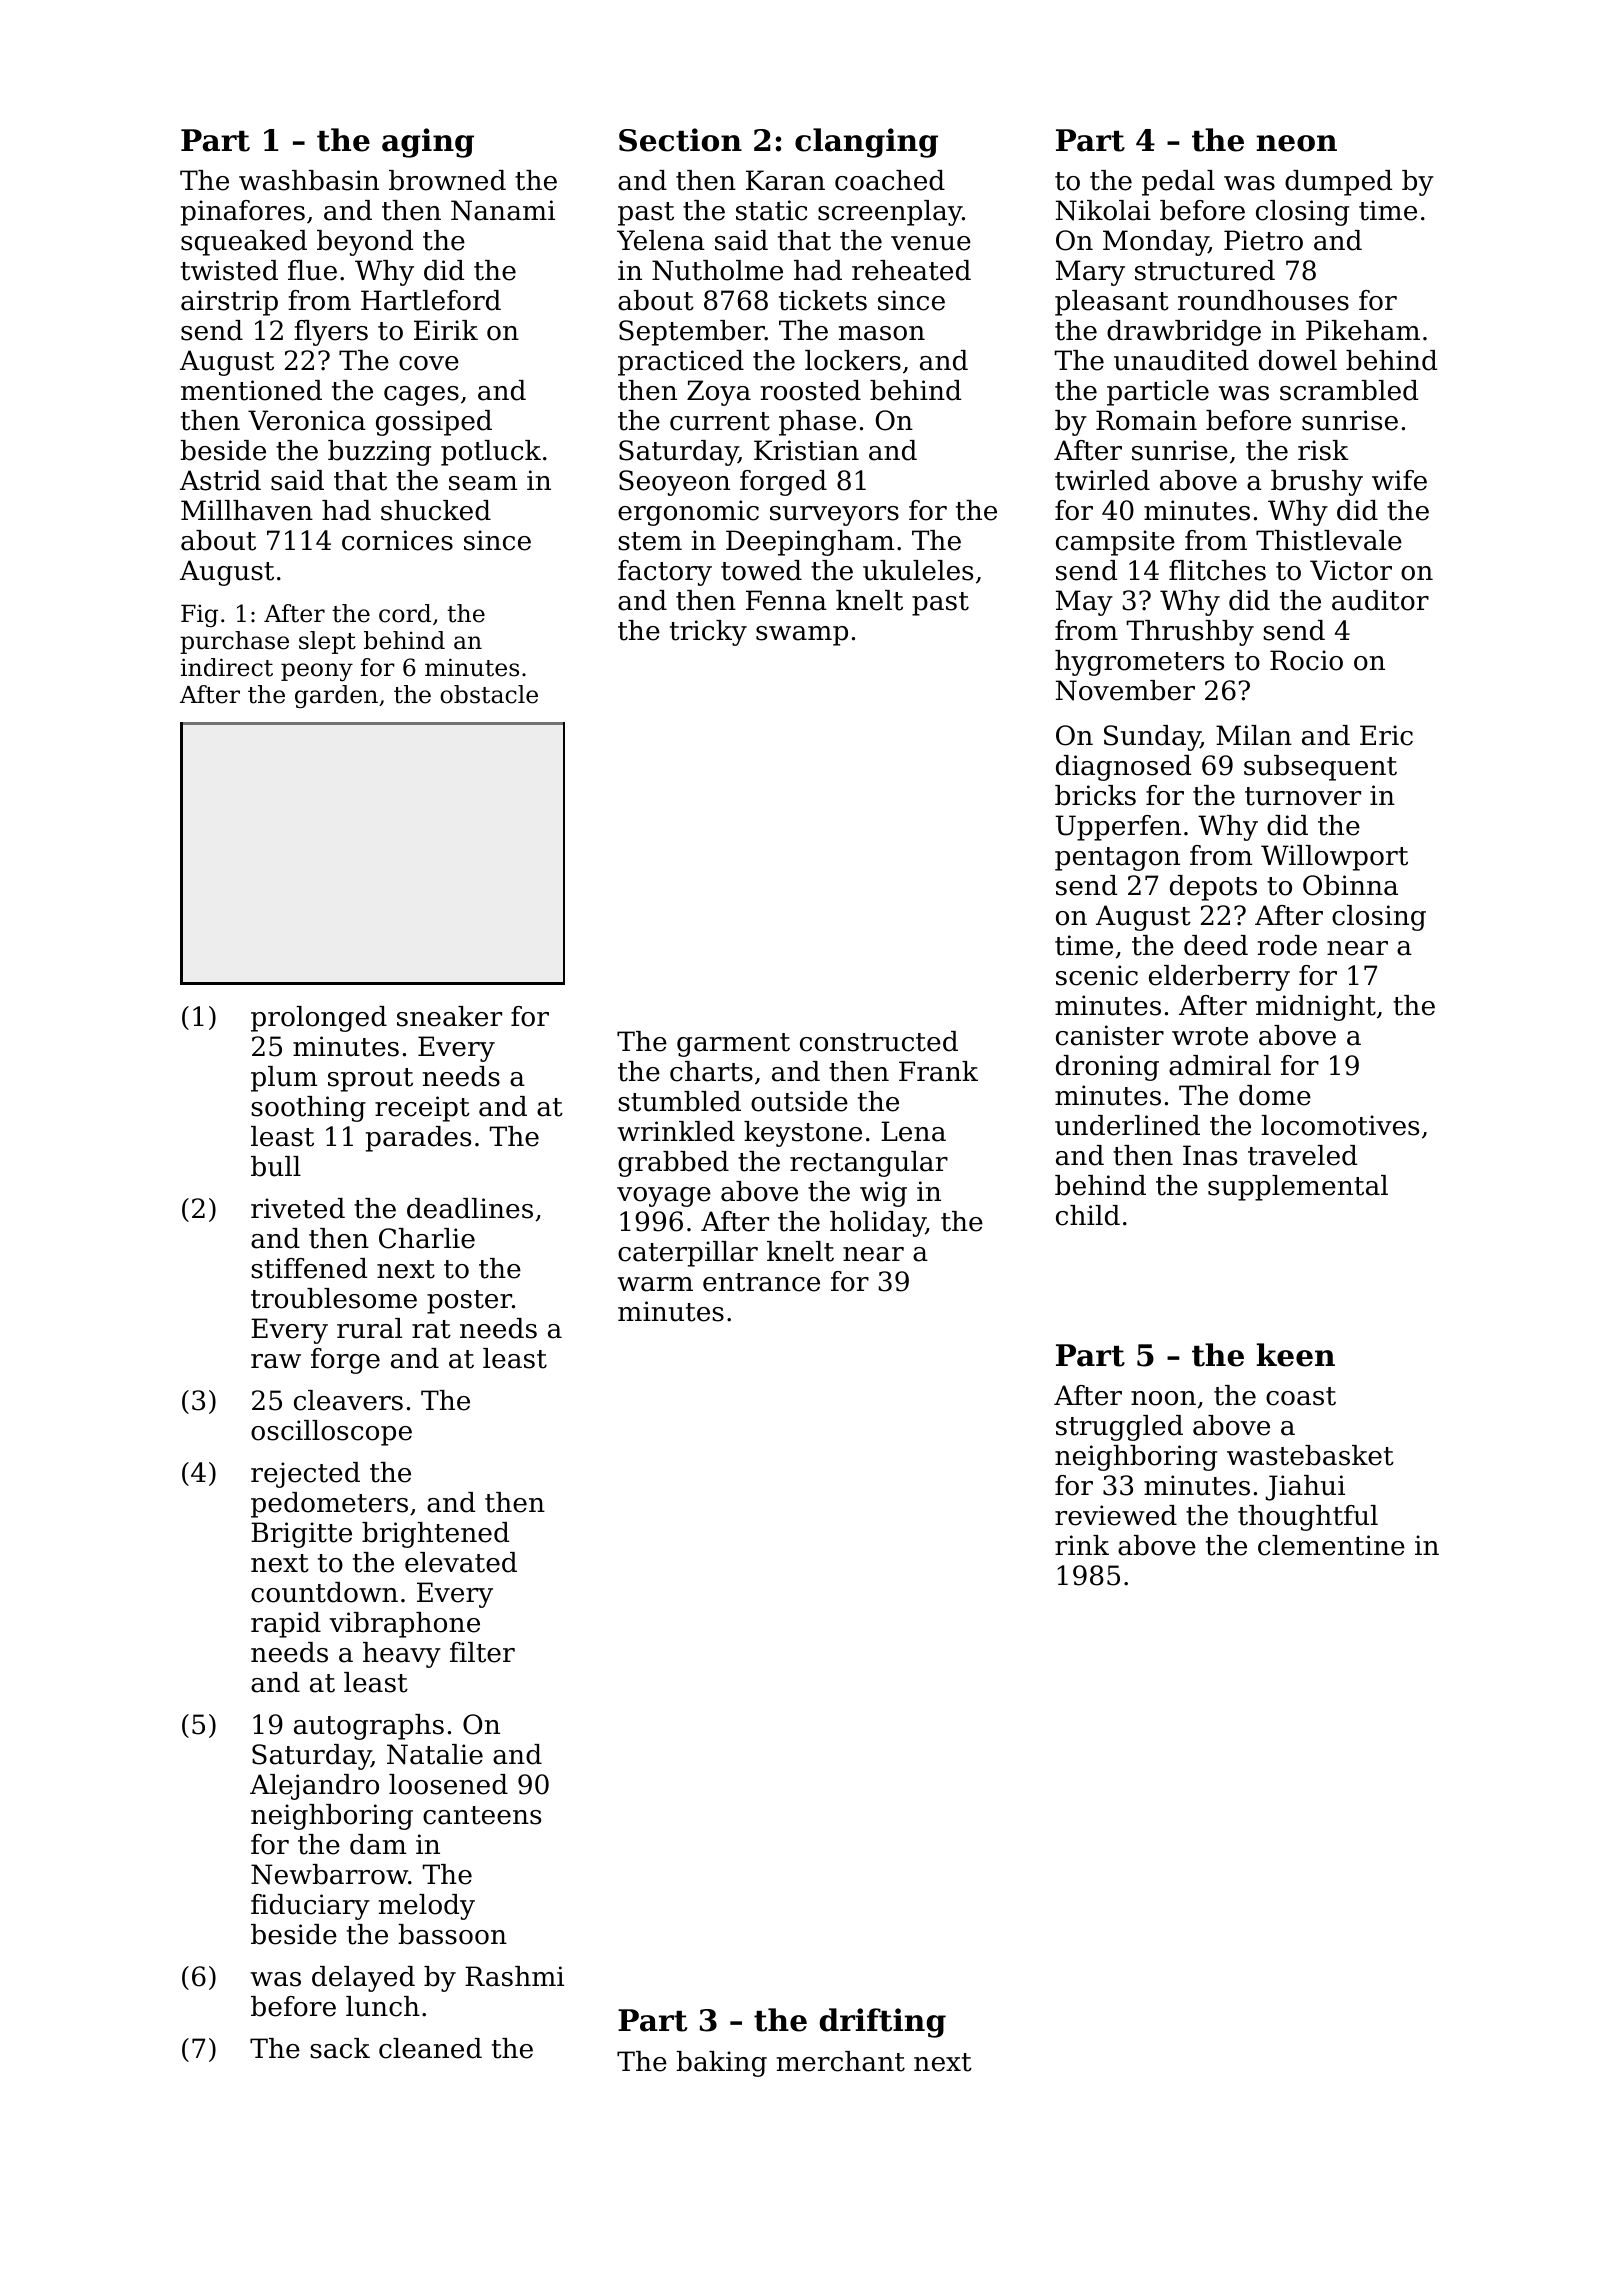  I want to click on ukuleles, so click(918, 570).
